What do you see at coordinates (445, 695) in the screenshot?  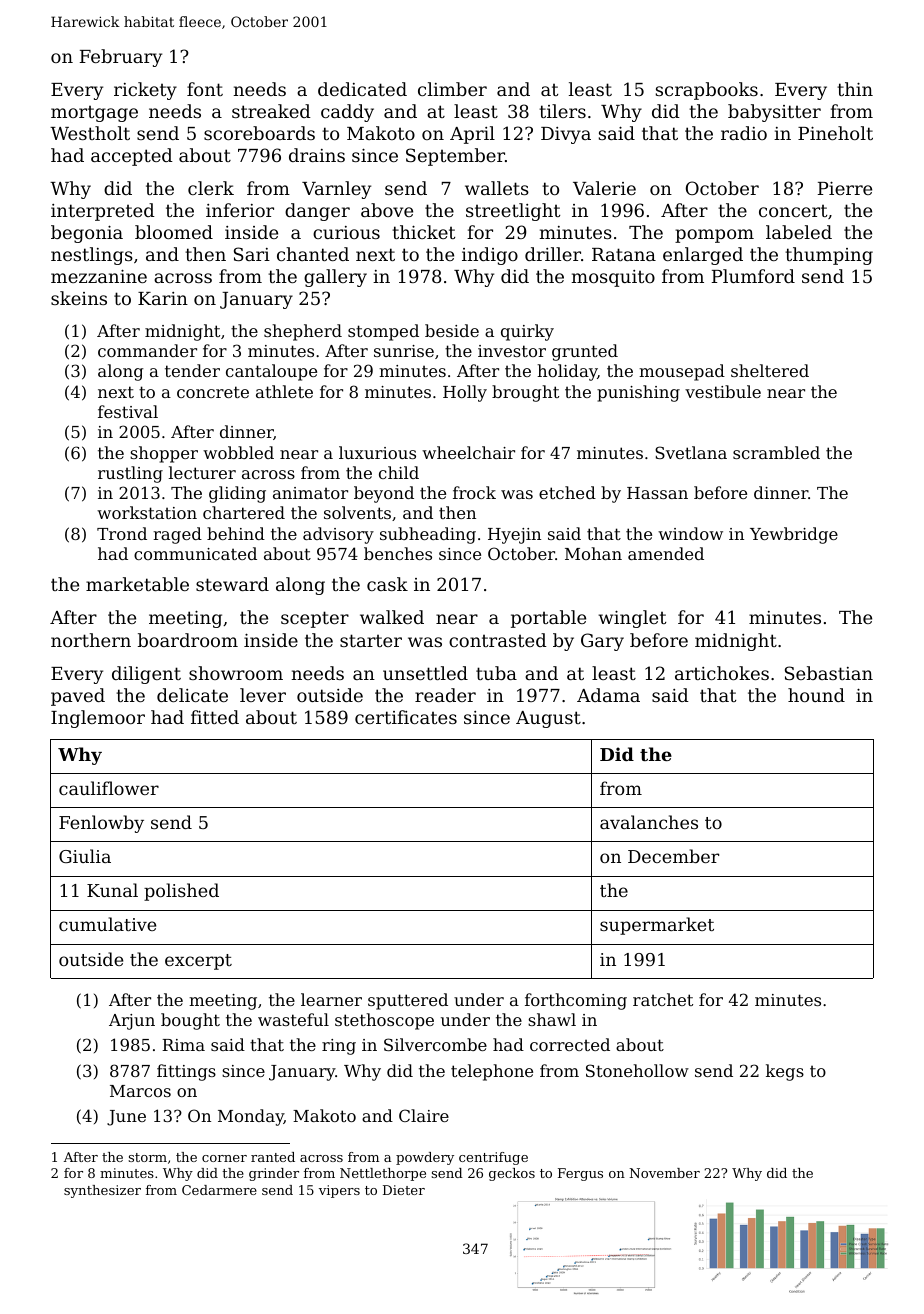 I see `reader` at bounding box center [445, 695].
